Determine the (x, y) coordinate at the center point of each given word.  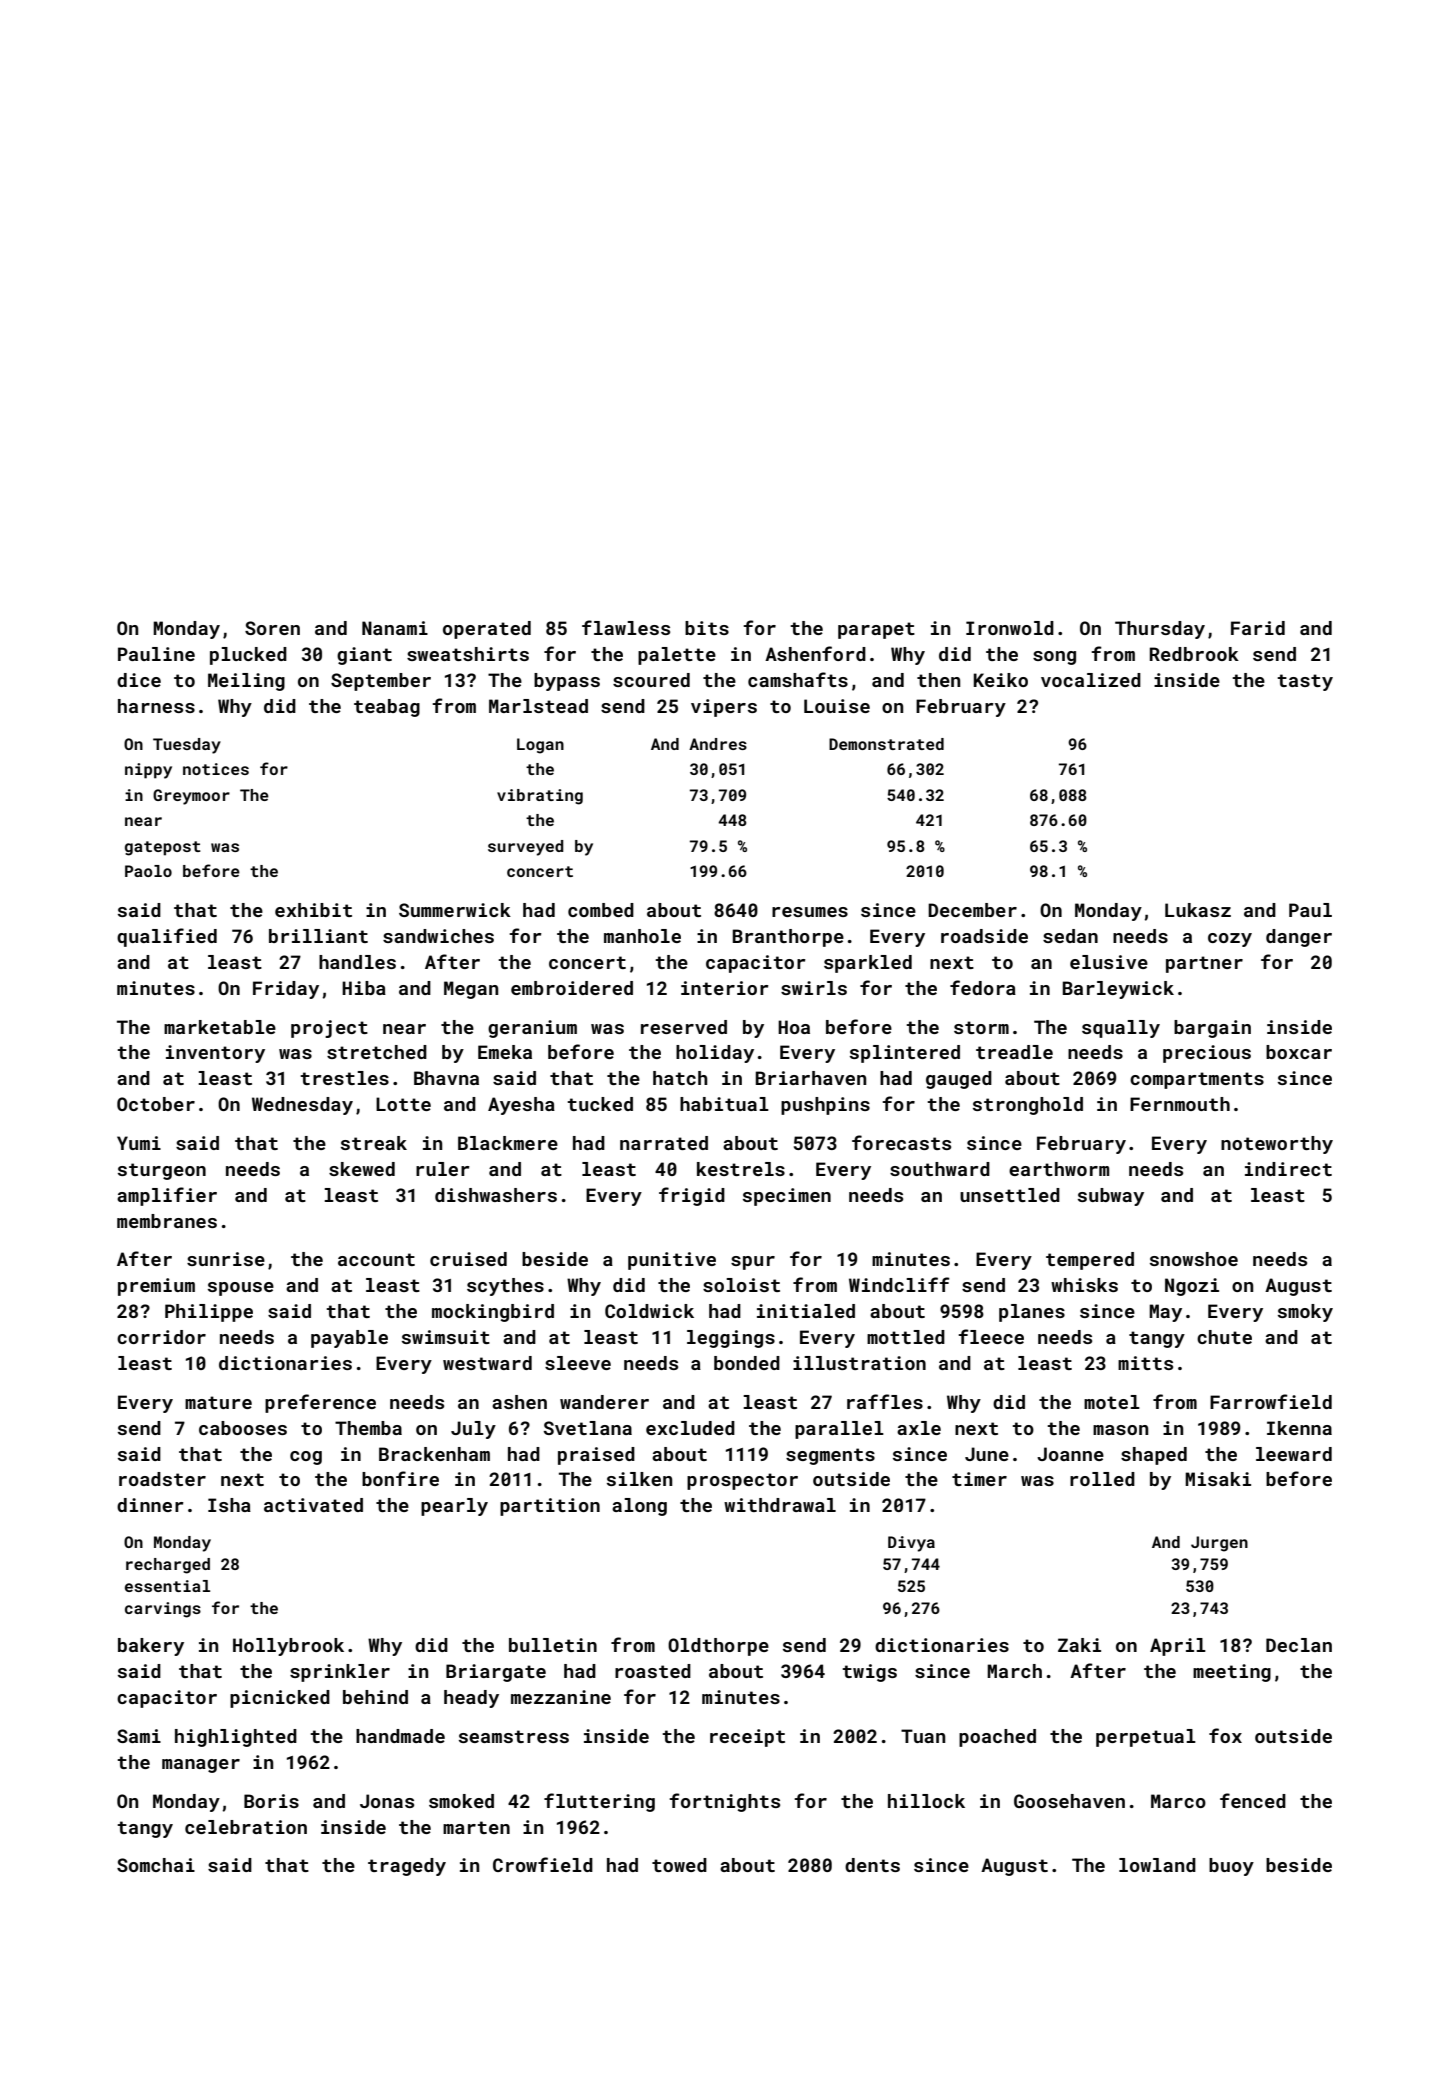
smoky (1305, 1313)
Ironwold (1010, 628)
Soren (272, 628)
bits (707, 628)
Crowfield (543, 1864)
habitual (724, 1104)
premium (156, 1287)
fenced (1253, 1800)
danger (1299, 938)
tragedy (407, 1867)
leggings (731, 1339)
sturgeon (162, 1171)
